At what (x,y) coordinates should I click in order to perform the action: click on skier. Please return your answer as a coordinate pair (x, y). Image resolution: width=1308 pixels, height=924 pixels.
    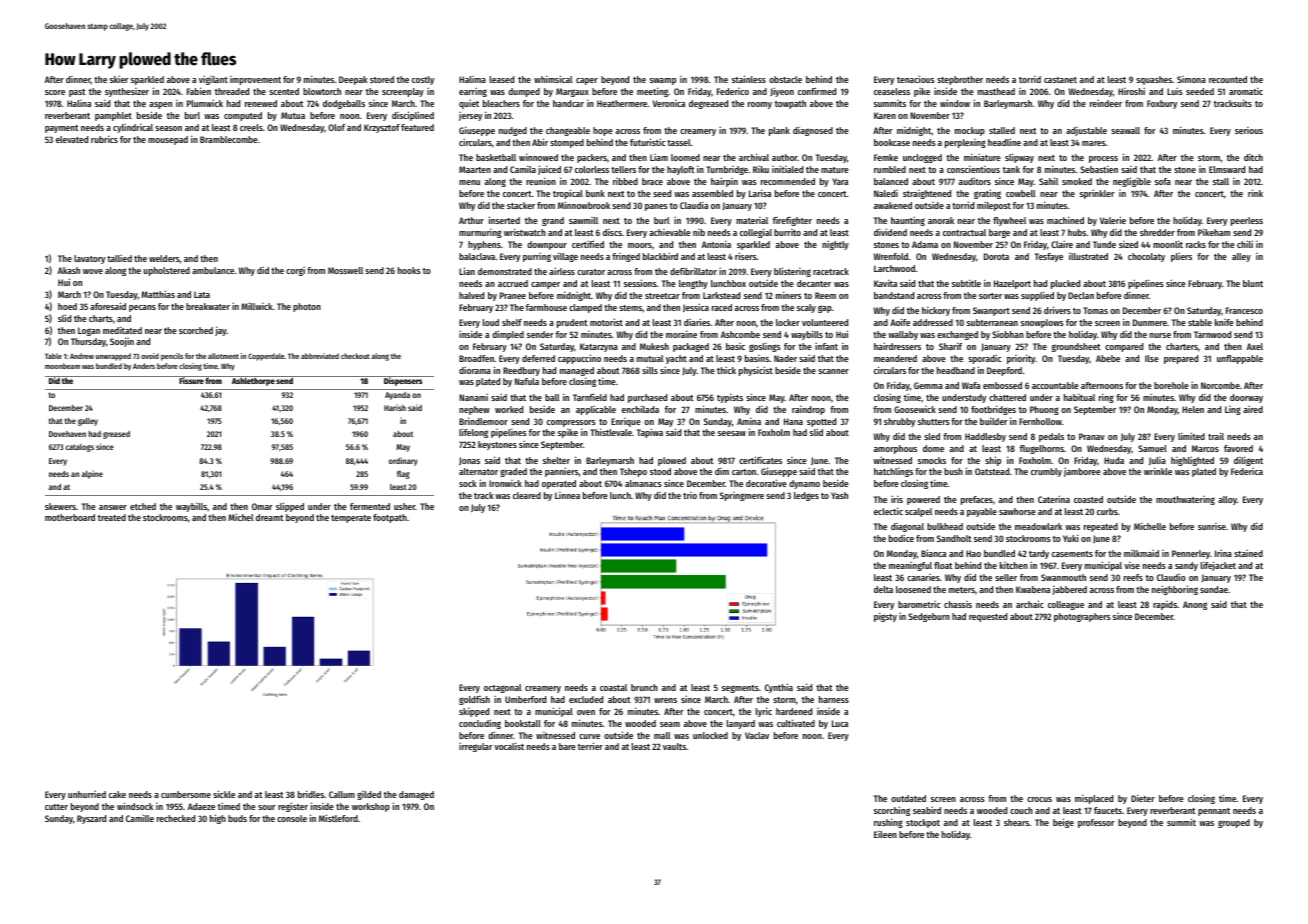
    Looking at the image, I should click on (119, 79).
